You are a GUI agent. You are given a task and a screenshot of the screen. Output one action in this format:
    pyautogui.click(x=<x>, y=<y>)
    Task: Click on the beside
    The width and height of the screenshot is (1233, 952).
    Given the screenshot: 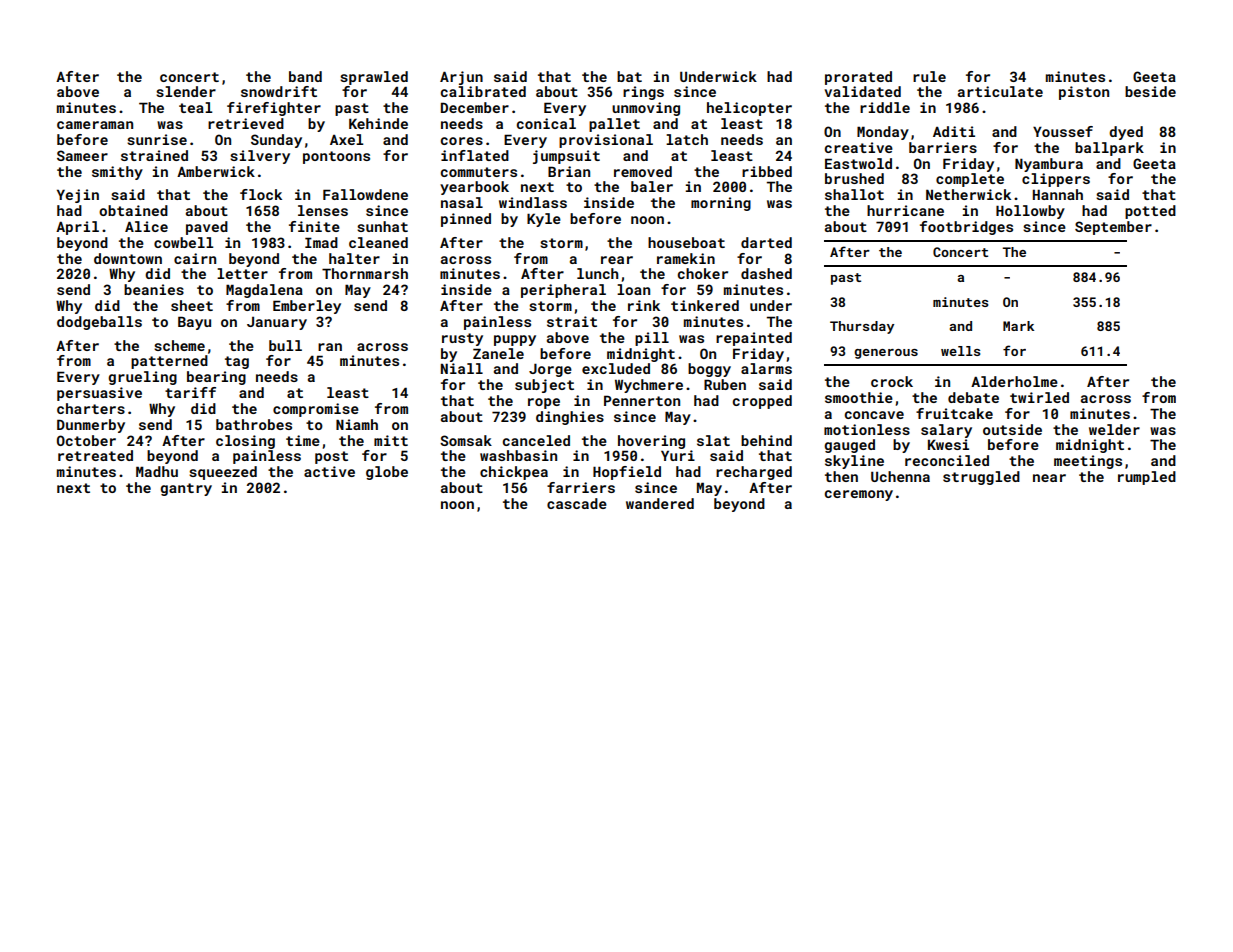 What is the action you would take?
    pyautogui.click(x=1150, y=91)
